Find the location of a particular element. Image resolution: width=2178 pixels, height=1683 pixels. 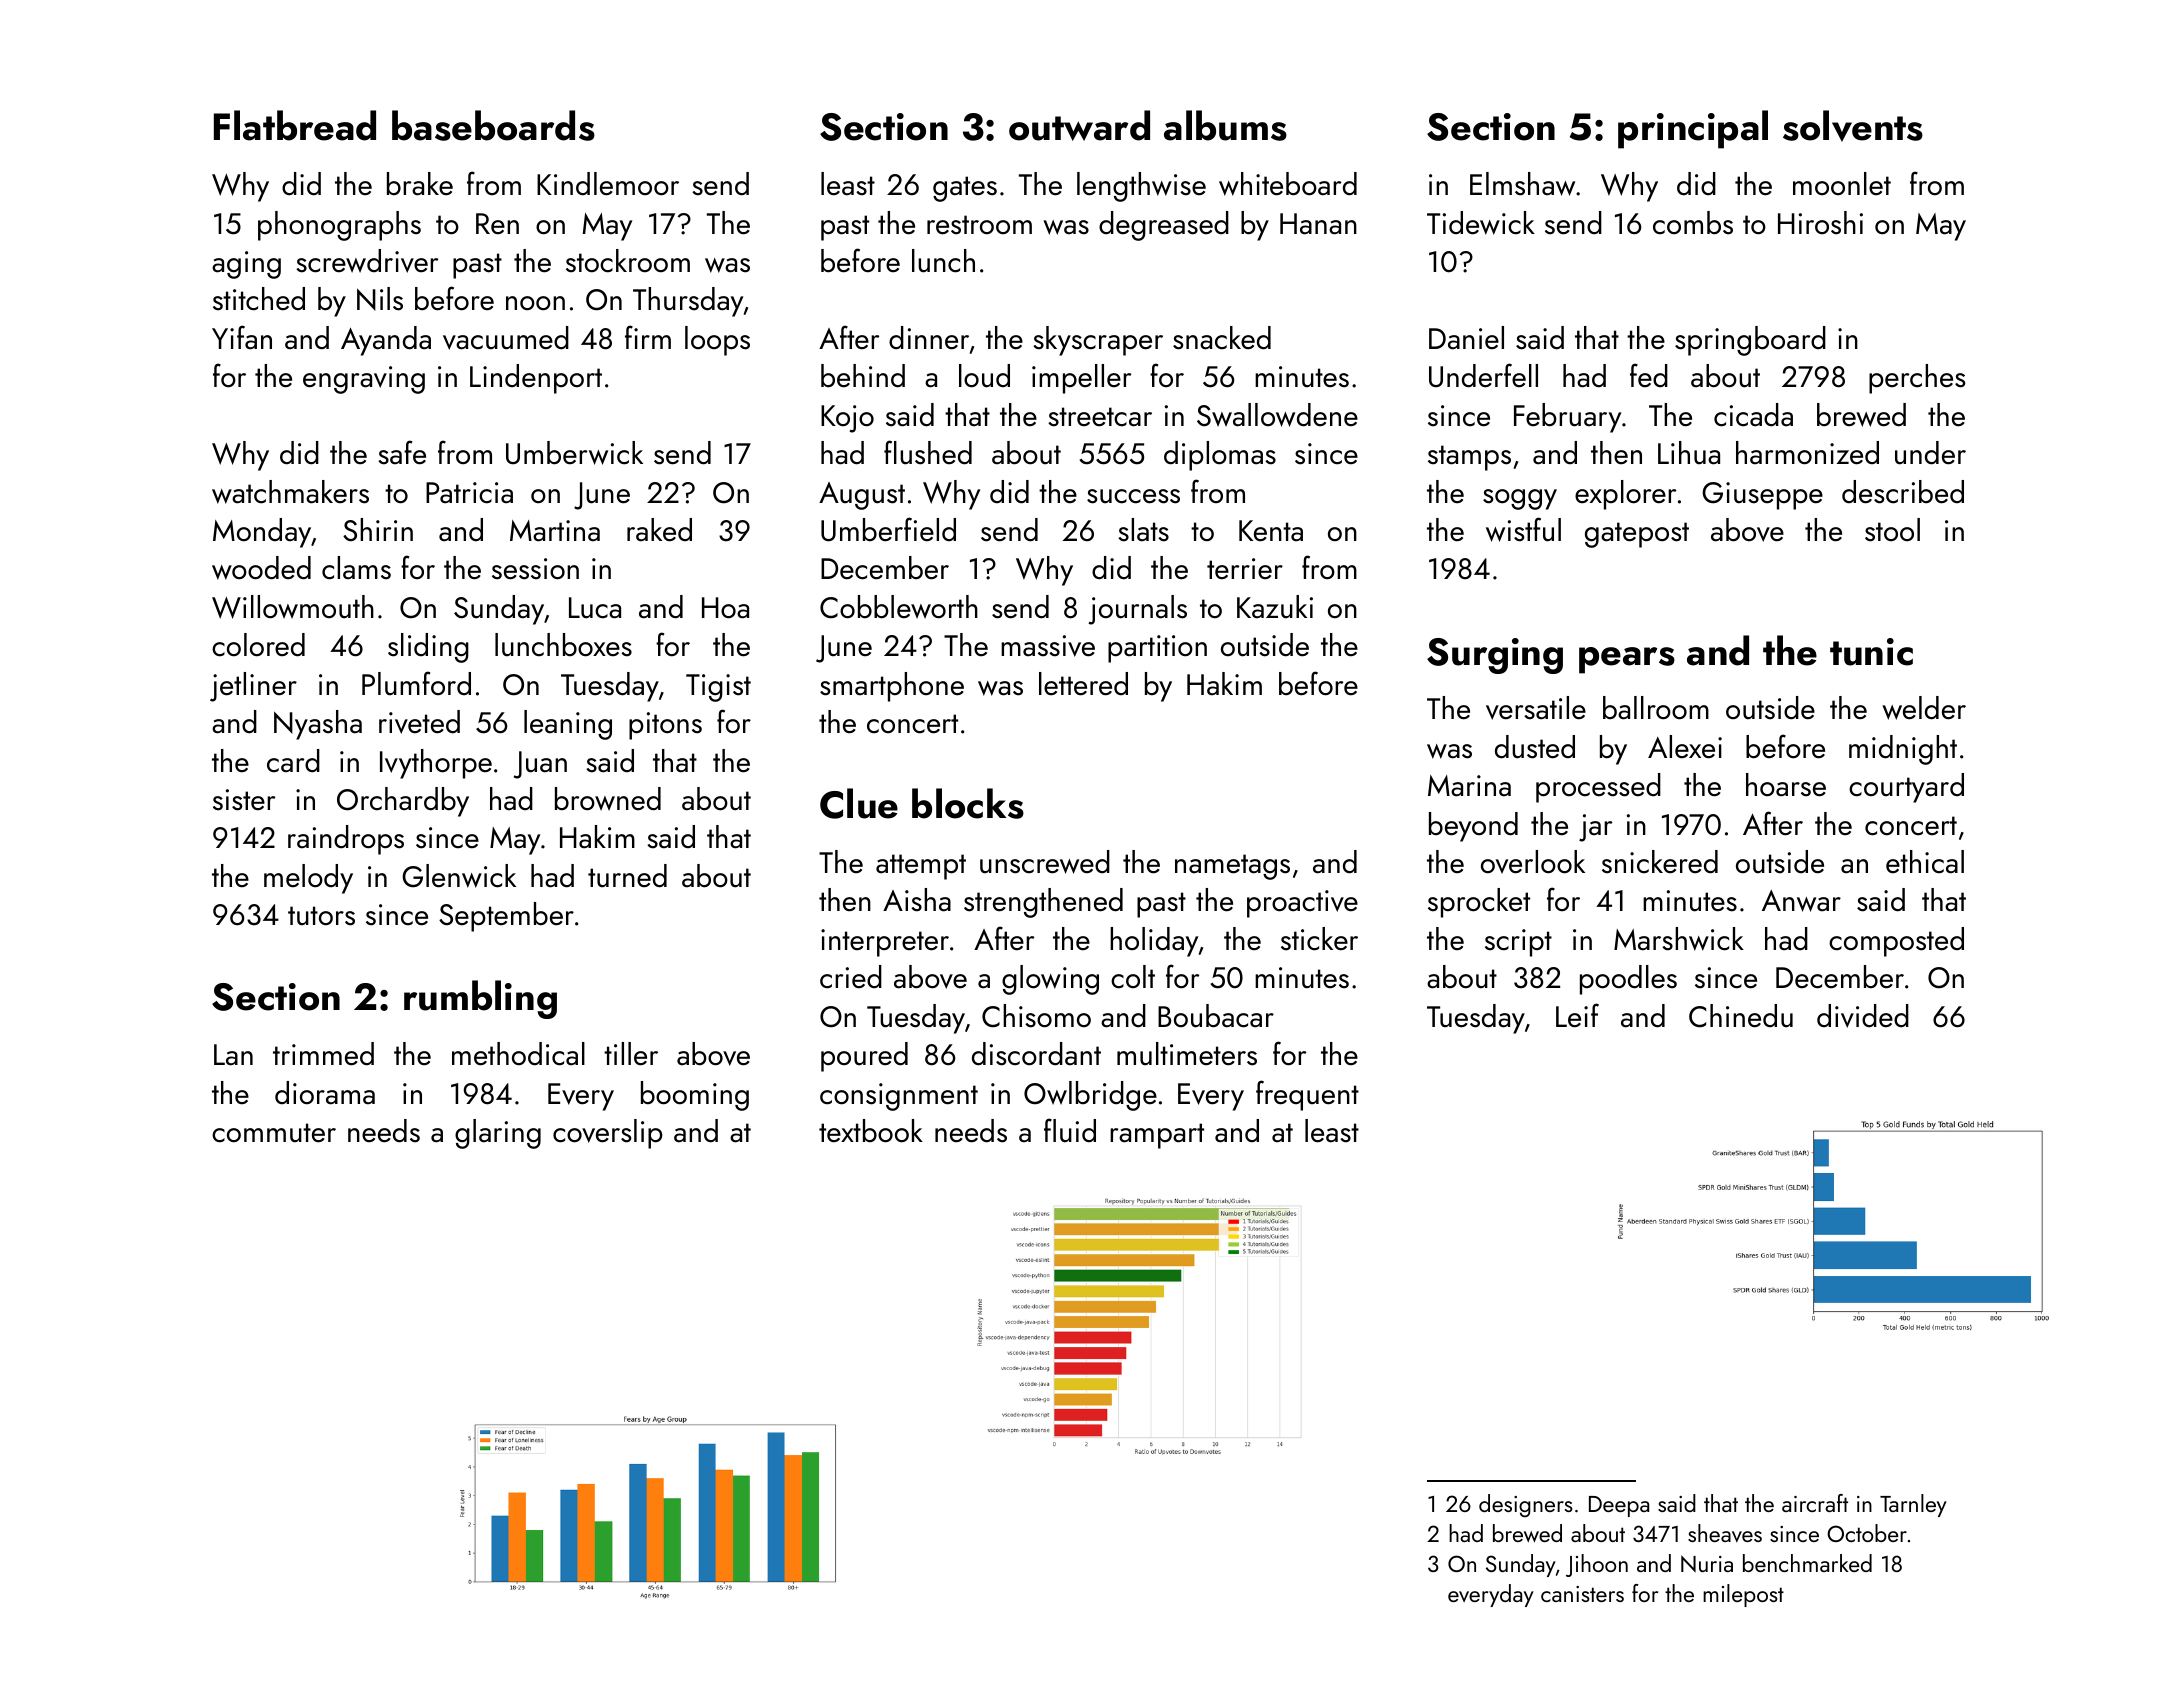

tunic is located at coordinates (1871, 652).
